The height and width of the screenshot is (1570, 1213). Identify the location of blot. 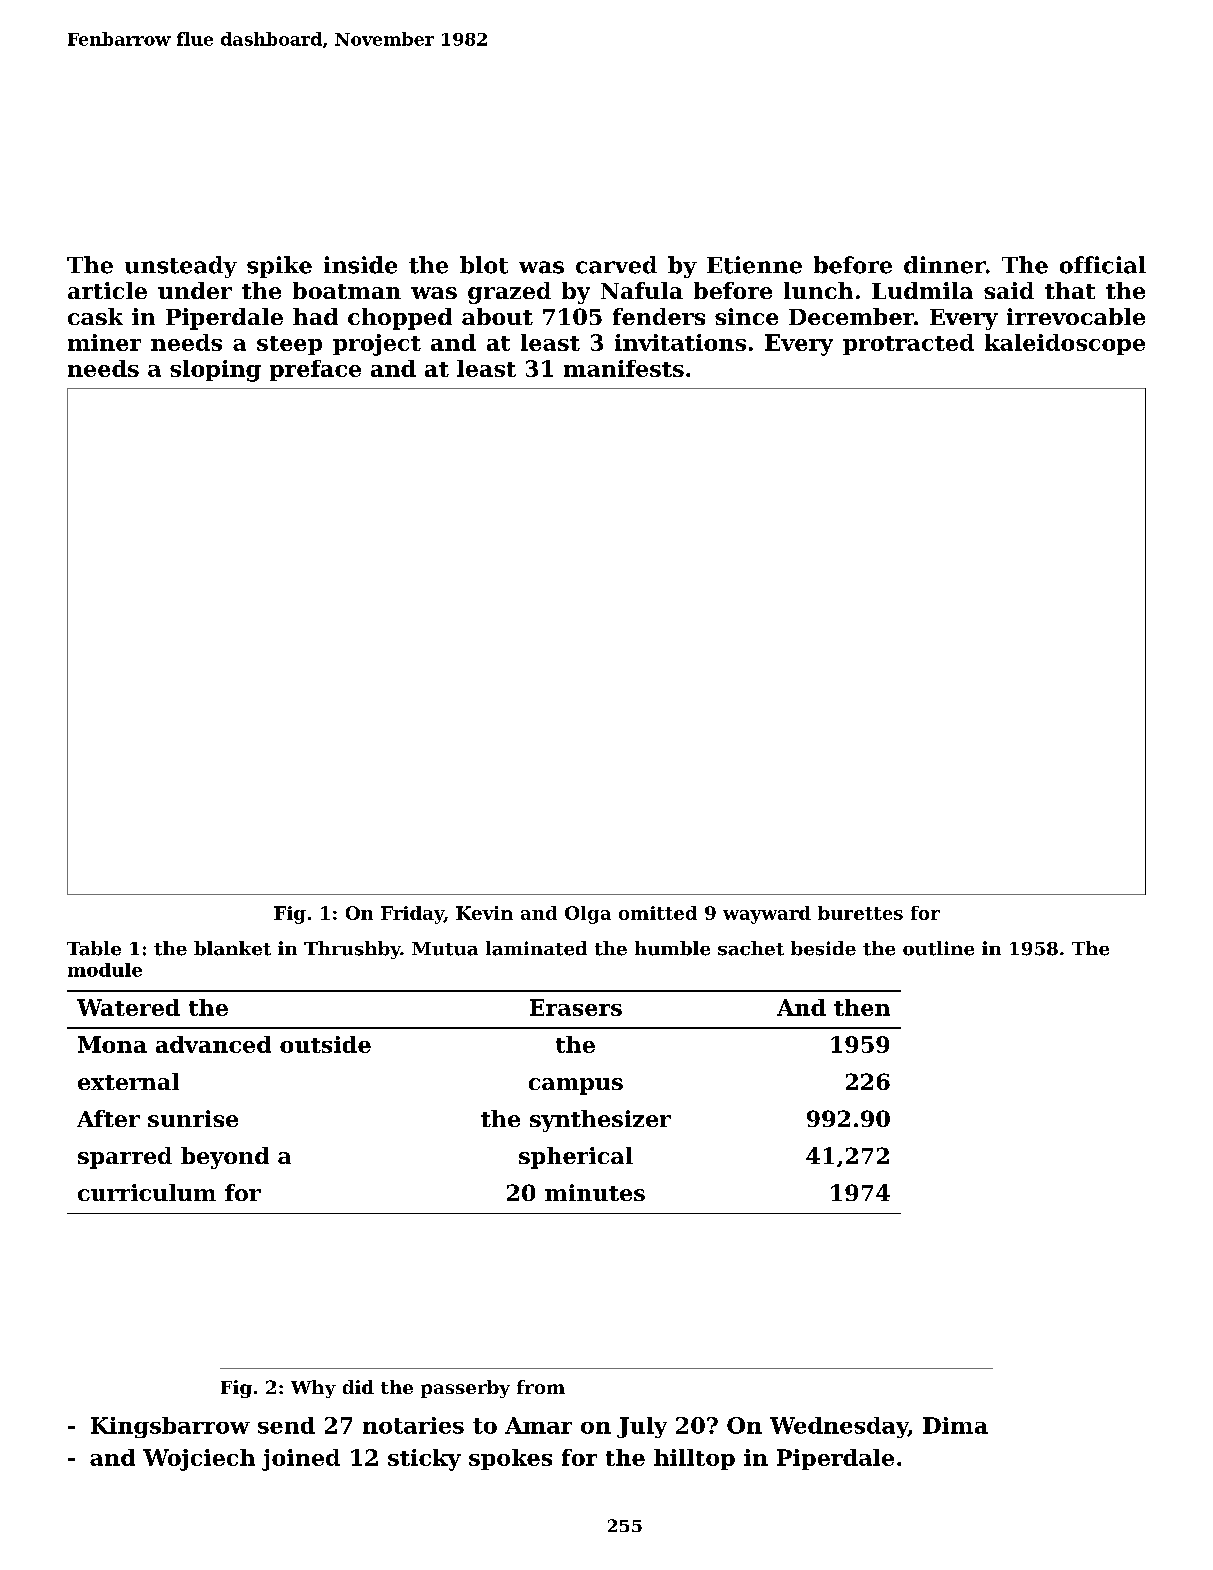
(484, 265).
